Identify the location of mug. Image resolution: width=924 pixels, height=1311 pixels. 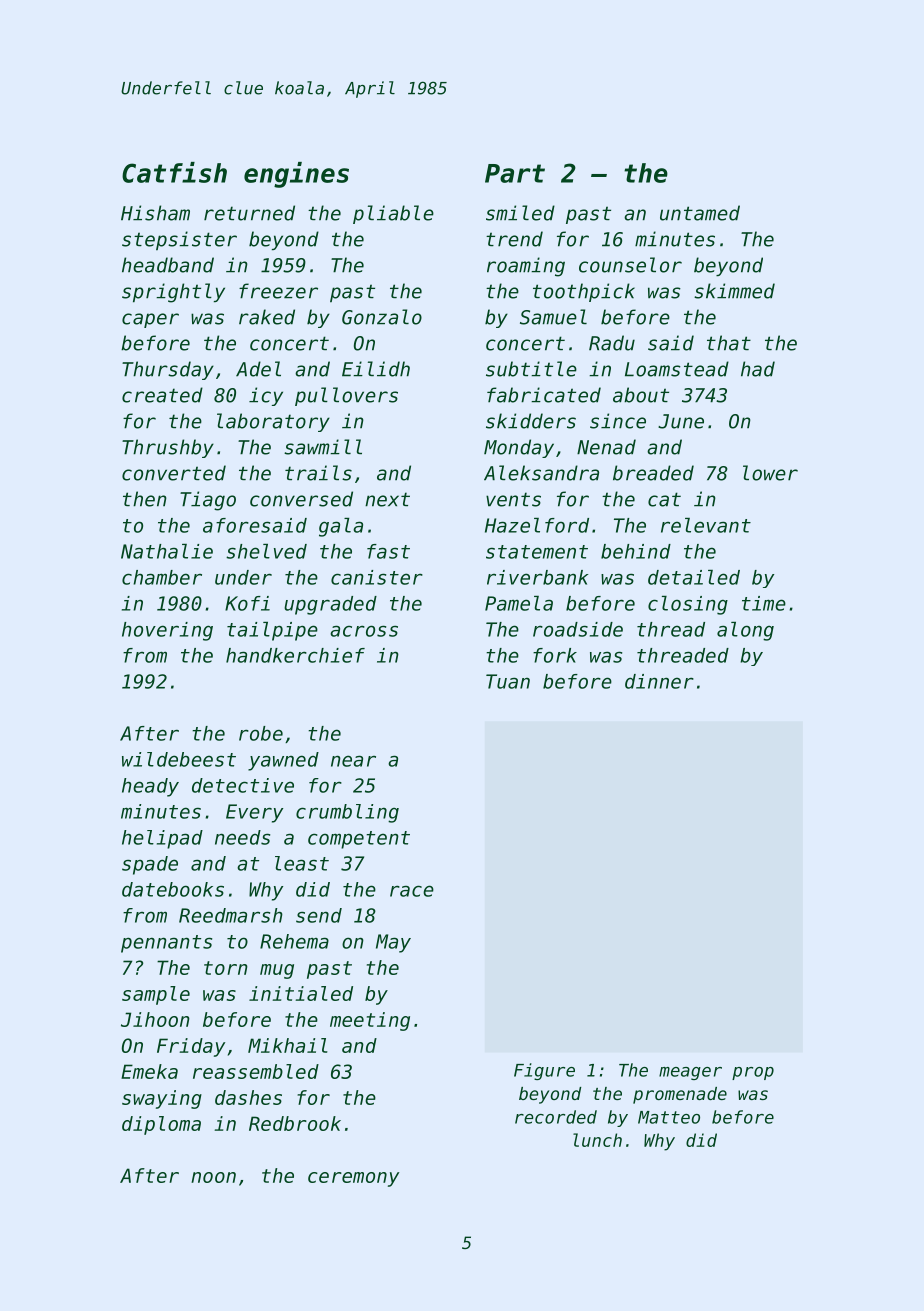
(277, 971).
